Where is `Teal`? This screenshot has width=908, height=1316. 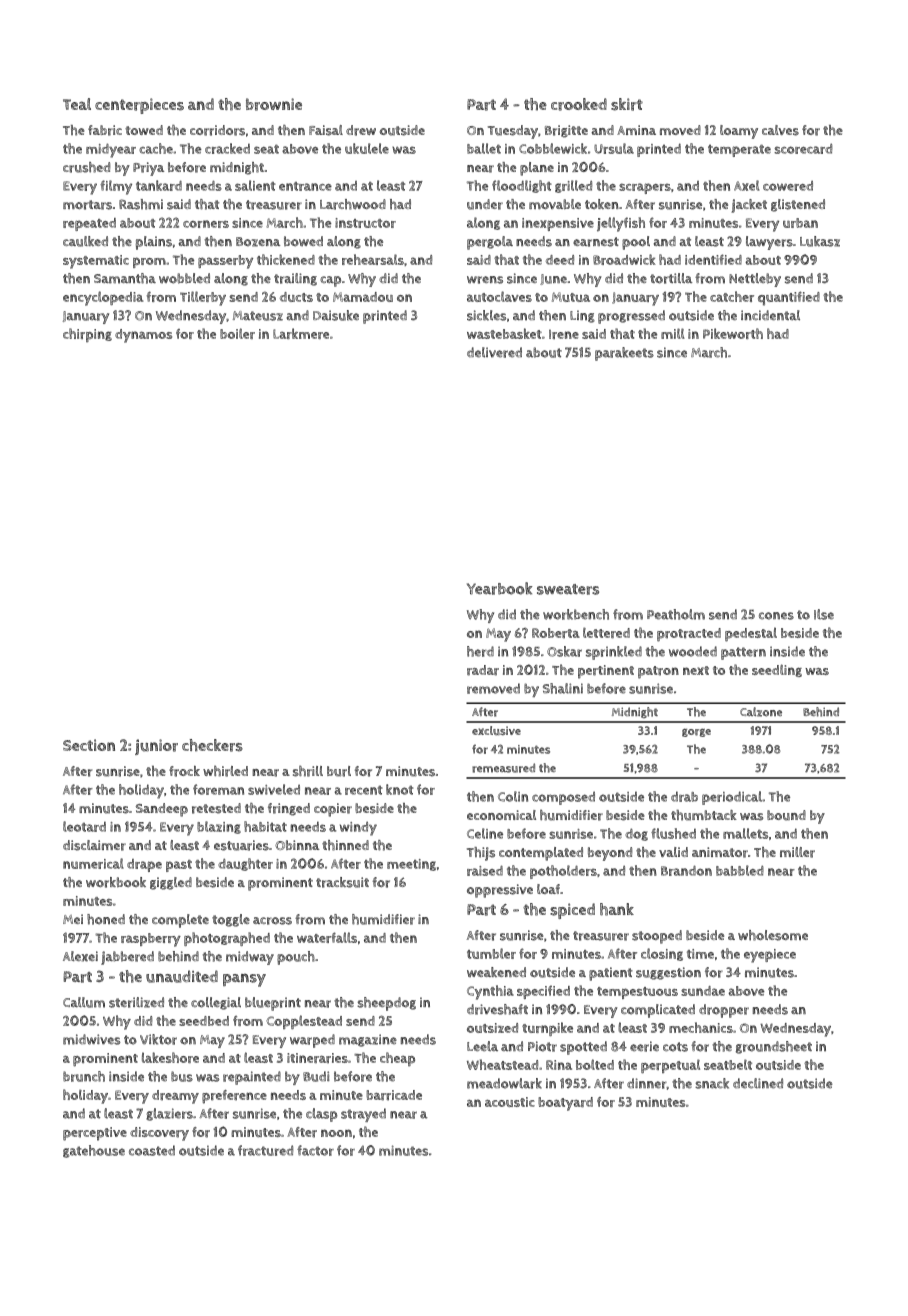
Teal is located at coordinates (77, 104).
